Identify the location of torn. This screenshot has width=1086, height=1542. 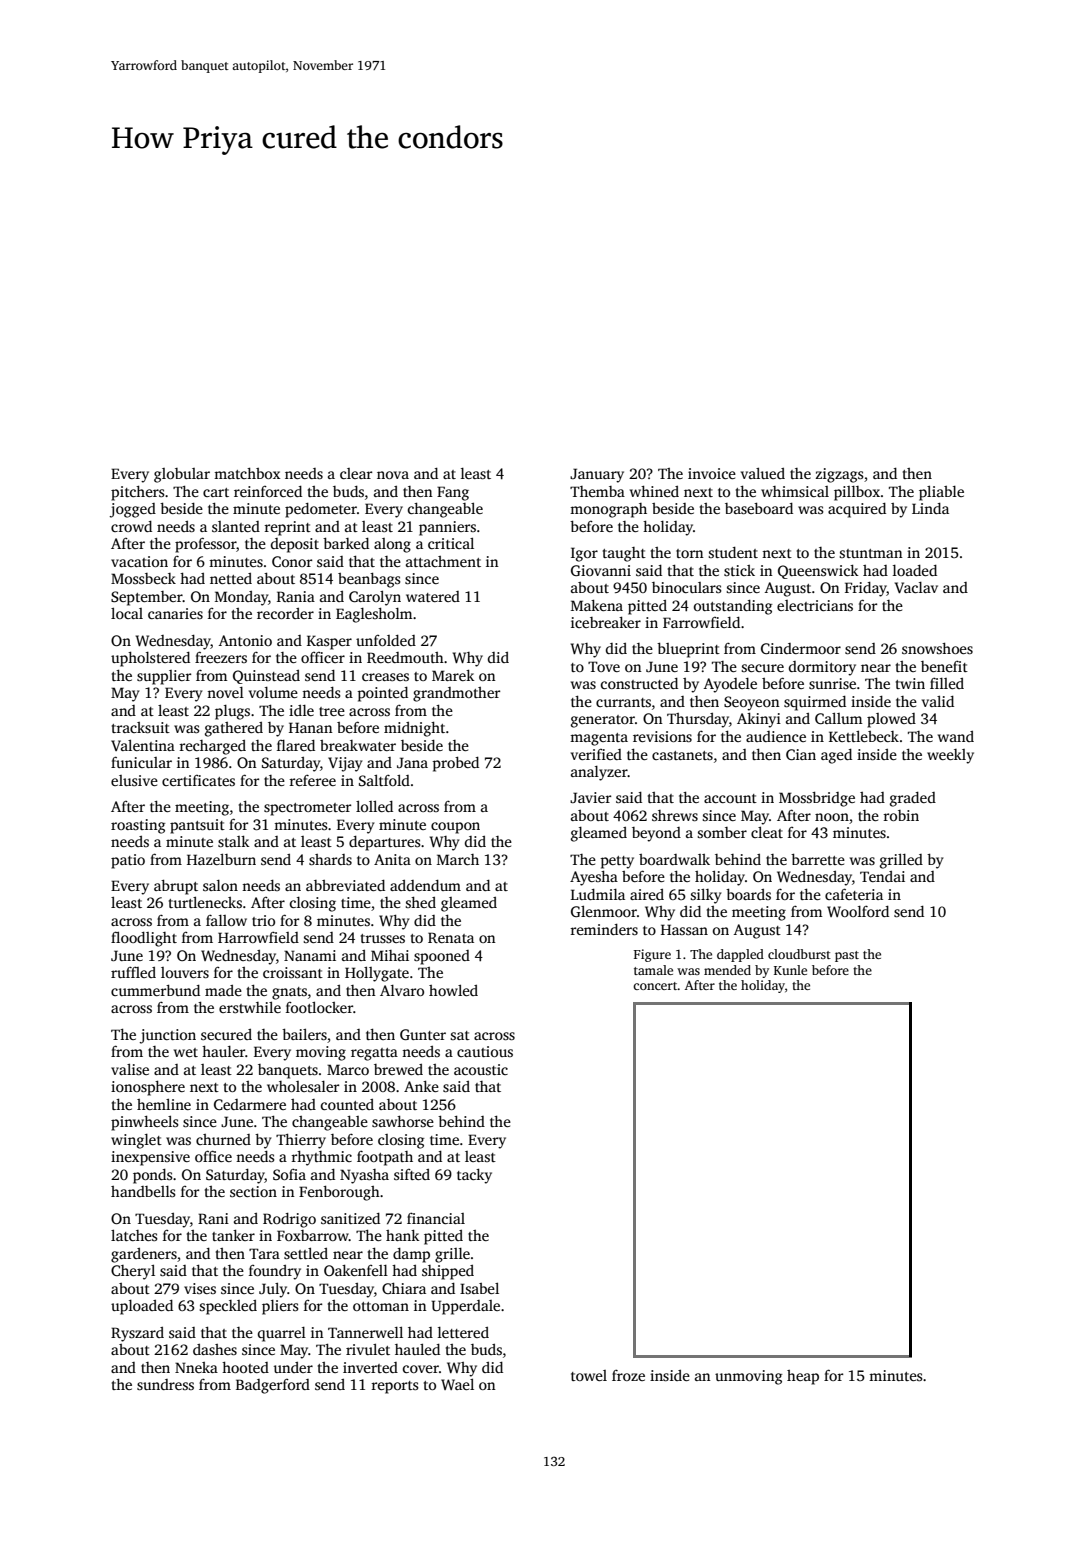
(690, 553).
